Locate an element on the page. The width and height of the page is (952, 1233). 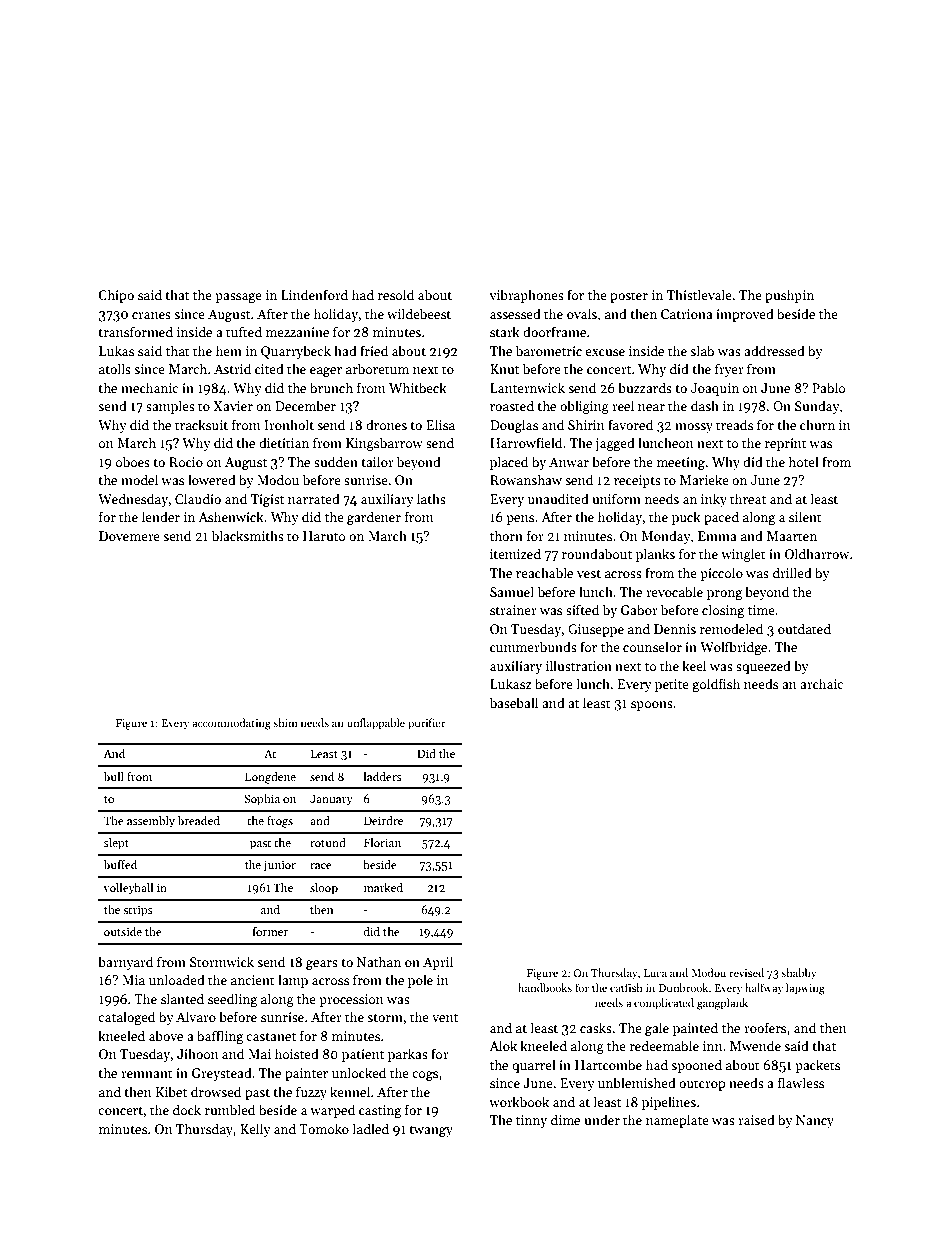
Florian is located at coordinates (382, 842).
